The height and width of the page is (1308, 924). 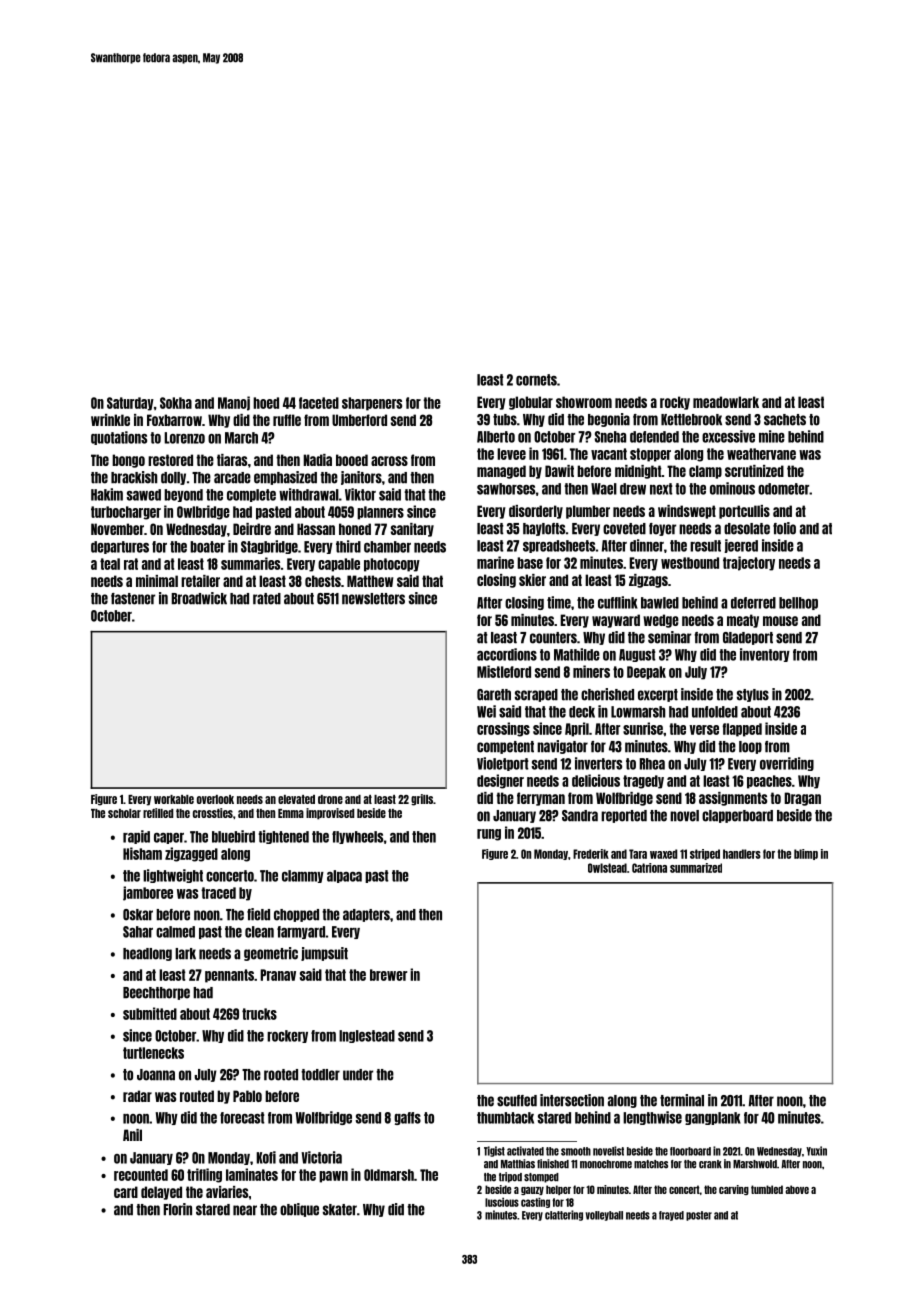 I want to click on summarized, so click(x=696, y=868).
